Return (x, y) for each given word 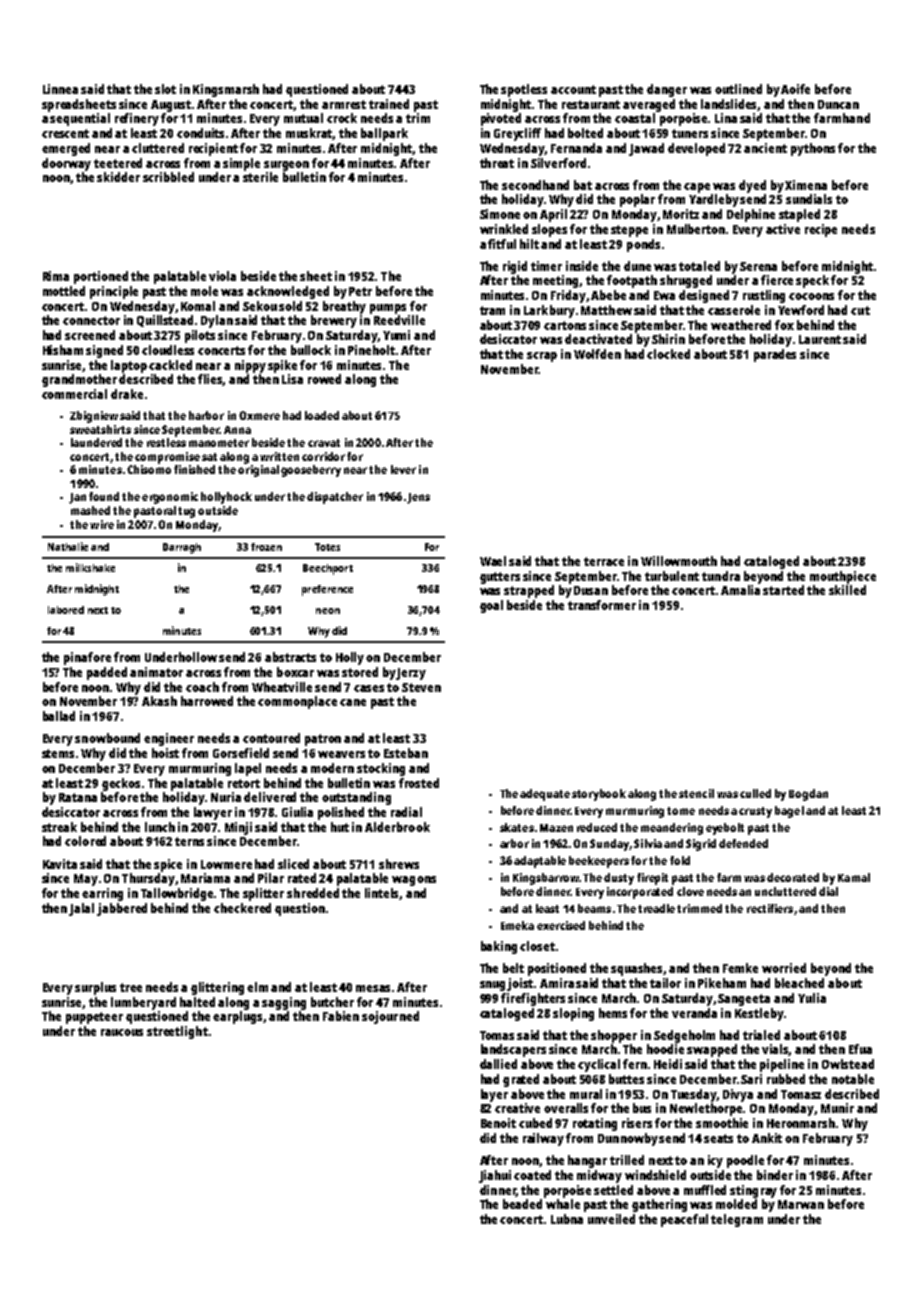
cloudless (168, 350)
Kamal (854, 877)
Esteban (406, 753)
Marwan (801, 1204)
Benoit (498, 1123)
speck (812, 281)
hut (340, 827)
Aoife (795, 89)
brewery (334, 321)
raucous (122, 1032)
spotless (524, 90)
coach (202, 687)
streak (59, 827)
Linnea (60, 89)
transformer (602, 605)
